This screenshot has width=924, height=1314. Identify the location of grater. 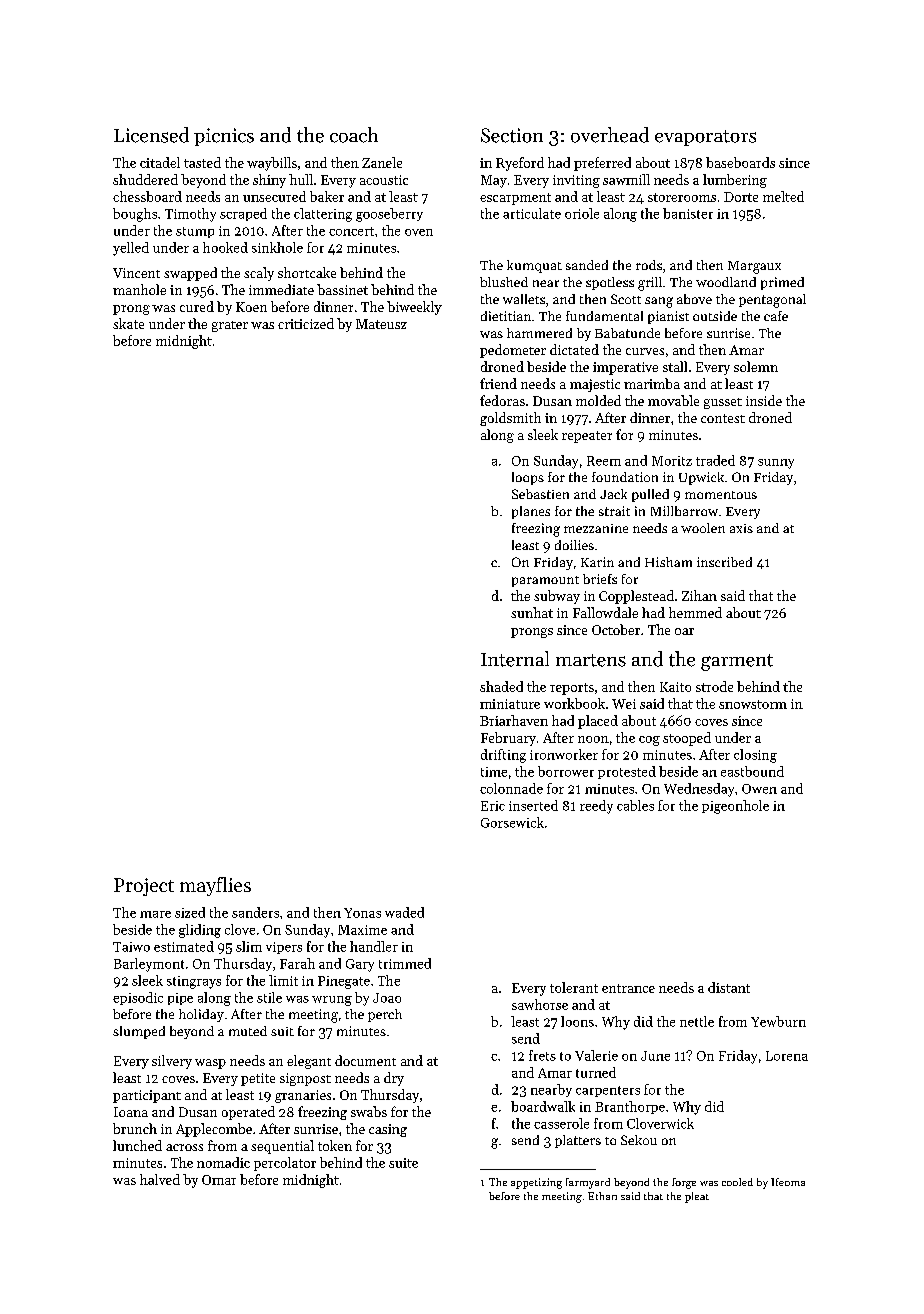
(230, 326).
